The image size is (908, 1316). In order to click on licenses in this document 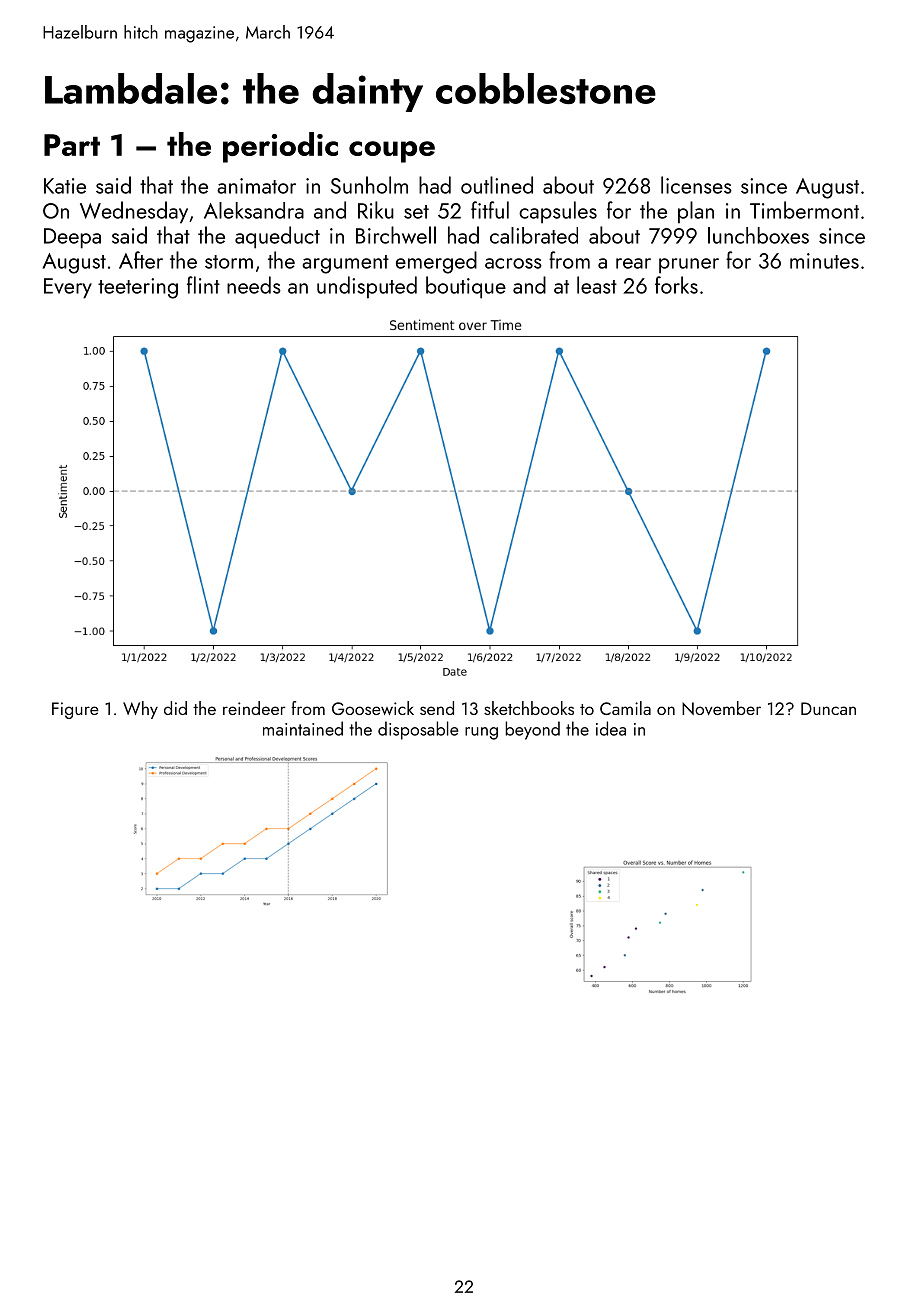, I will do `click(696, 185)`.
